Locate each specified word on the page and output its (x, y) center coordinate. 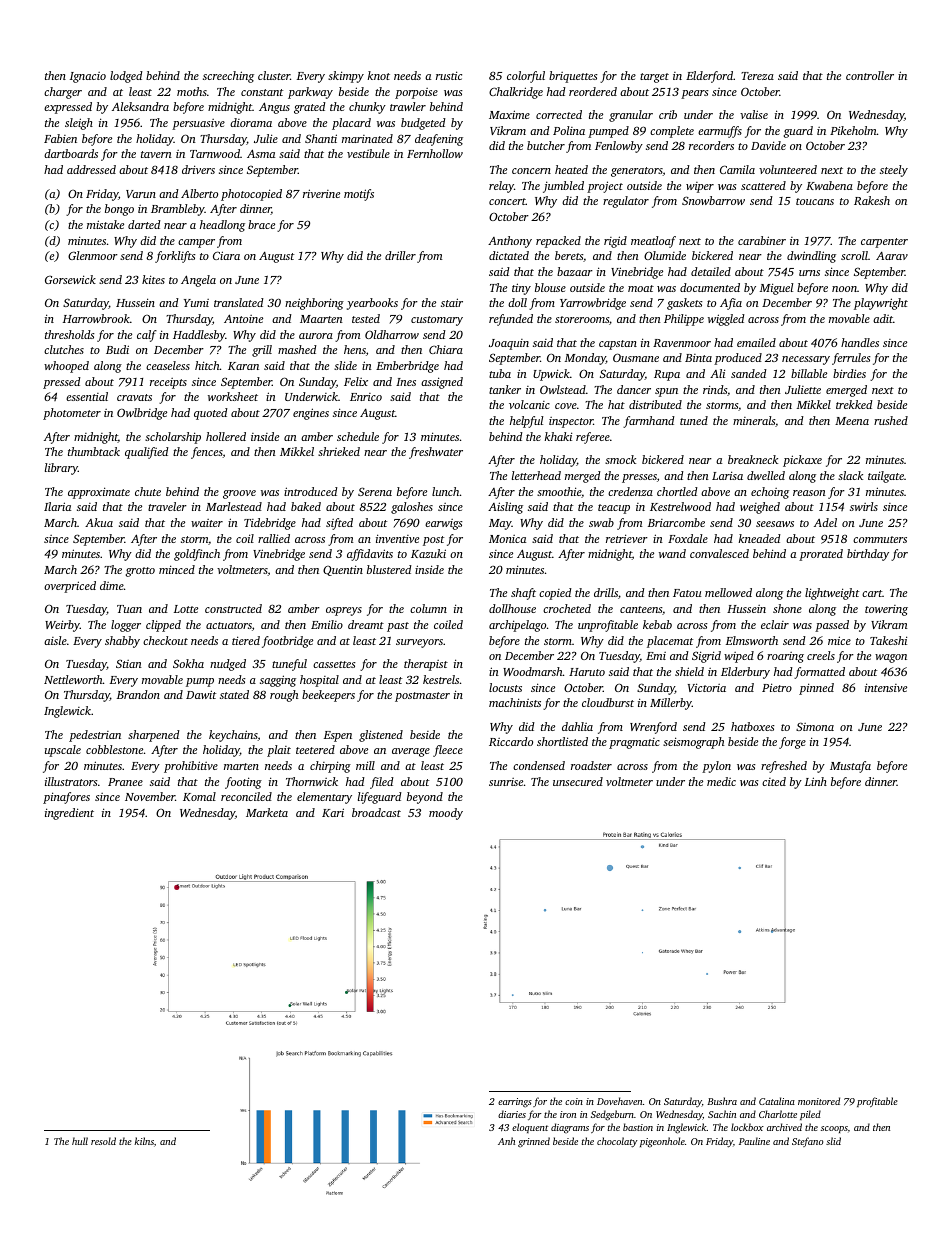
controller (870, 75)
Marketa (267, 812)
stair (452, 302)
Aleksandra (140, 106)
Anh (506, 1141)
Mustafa (850, 767)
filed (382, 783)
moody (446, 814)
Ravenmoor (682, 343)
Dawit (201, 694)
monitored (819, 1101)
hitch (207, 365)
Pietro (777, 687)
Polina (569, 130)
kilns (144, 1141)
